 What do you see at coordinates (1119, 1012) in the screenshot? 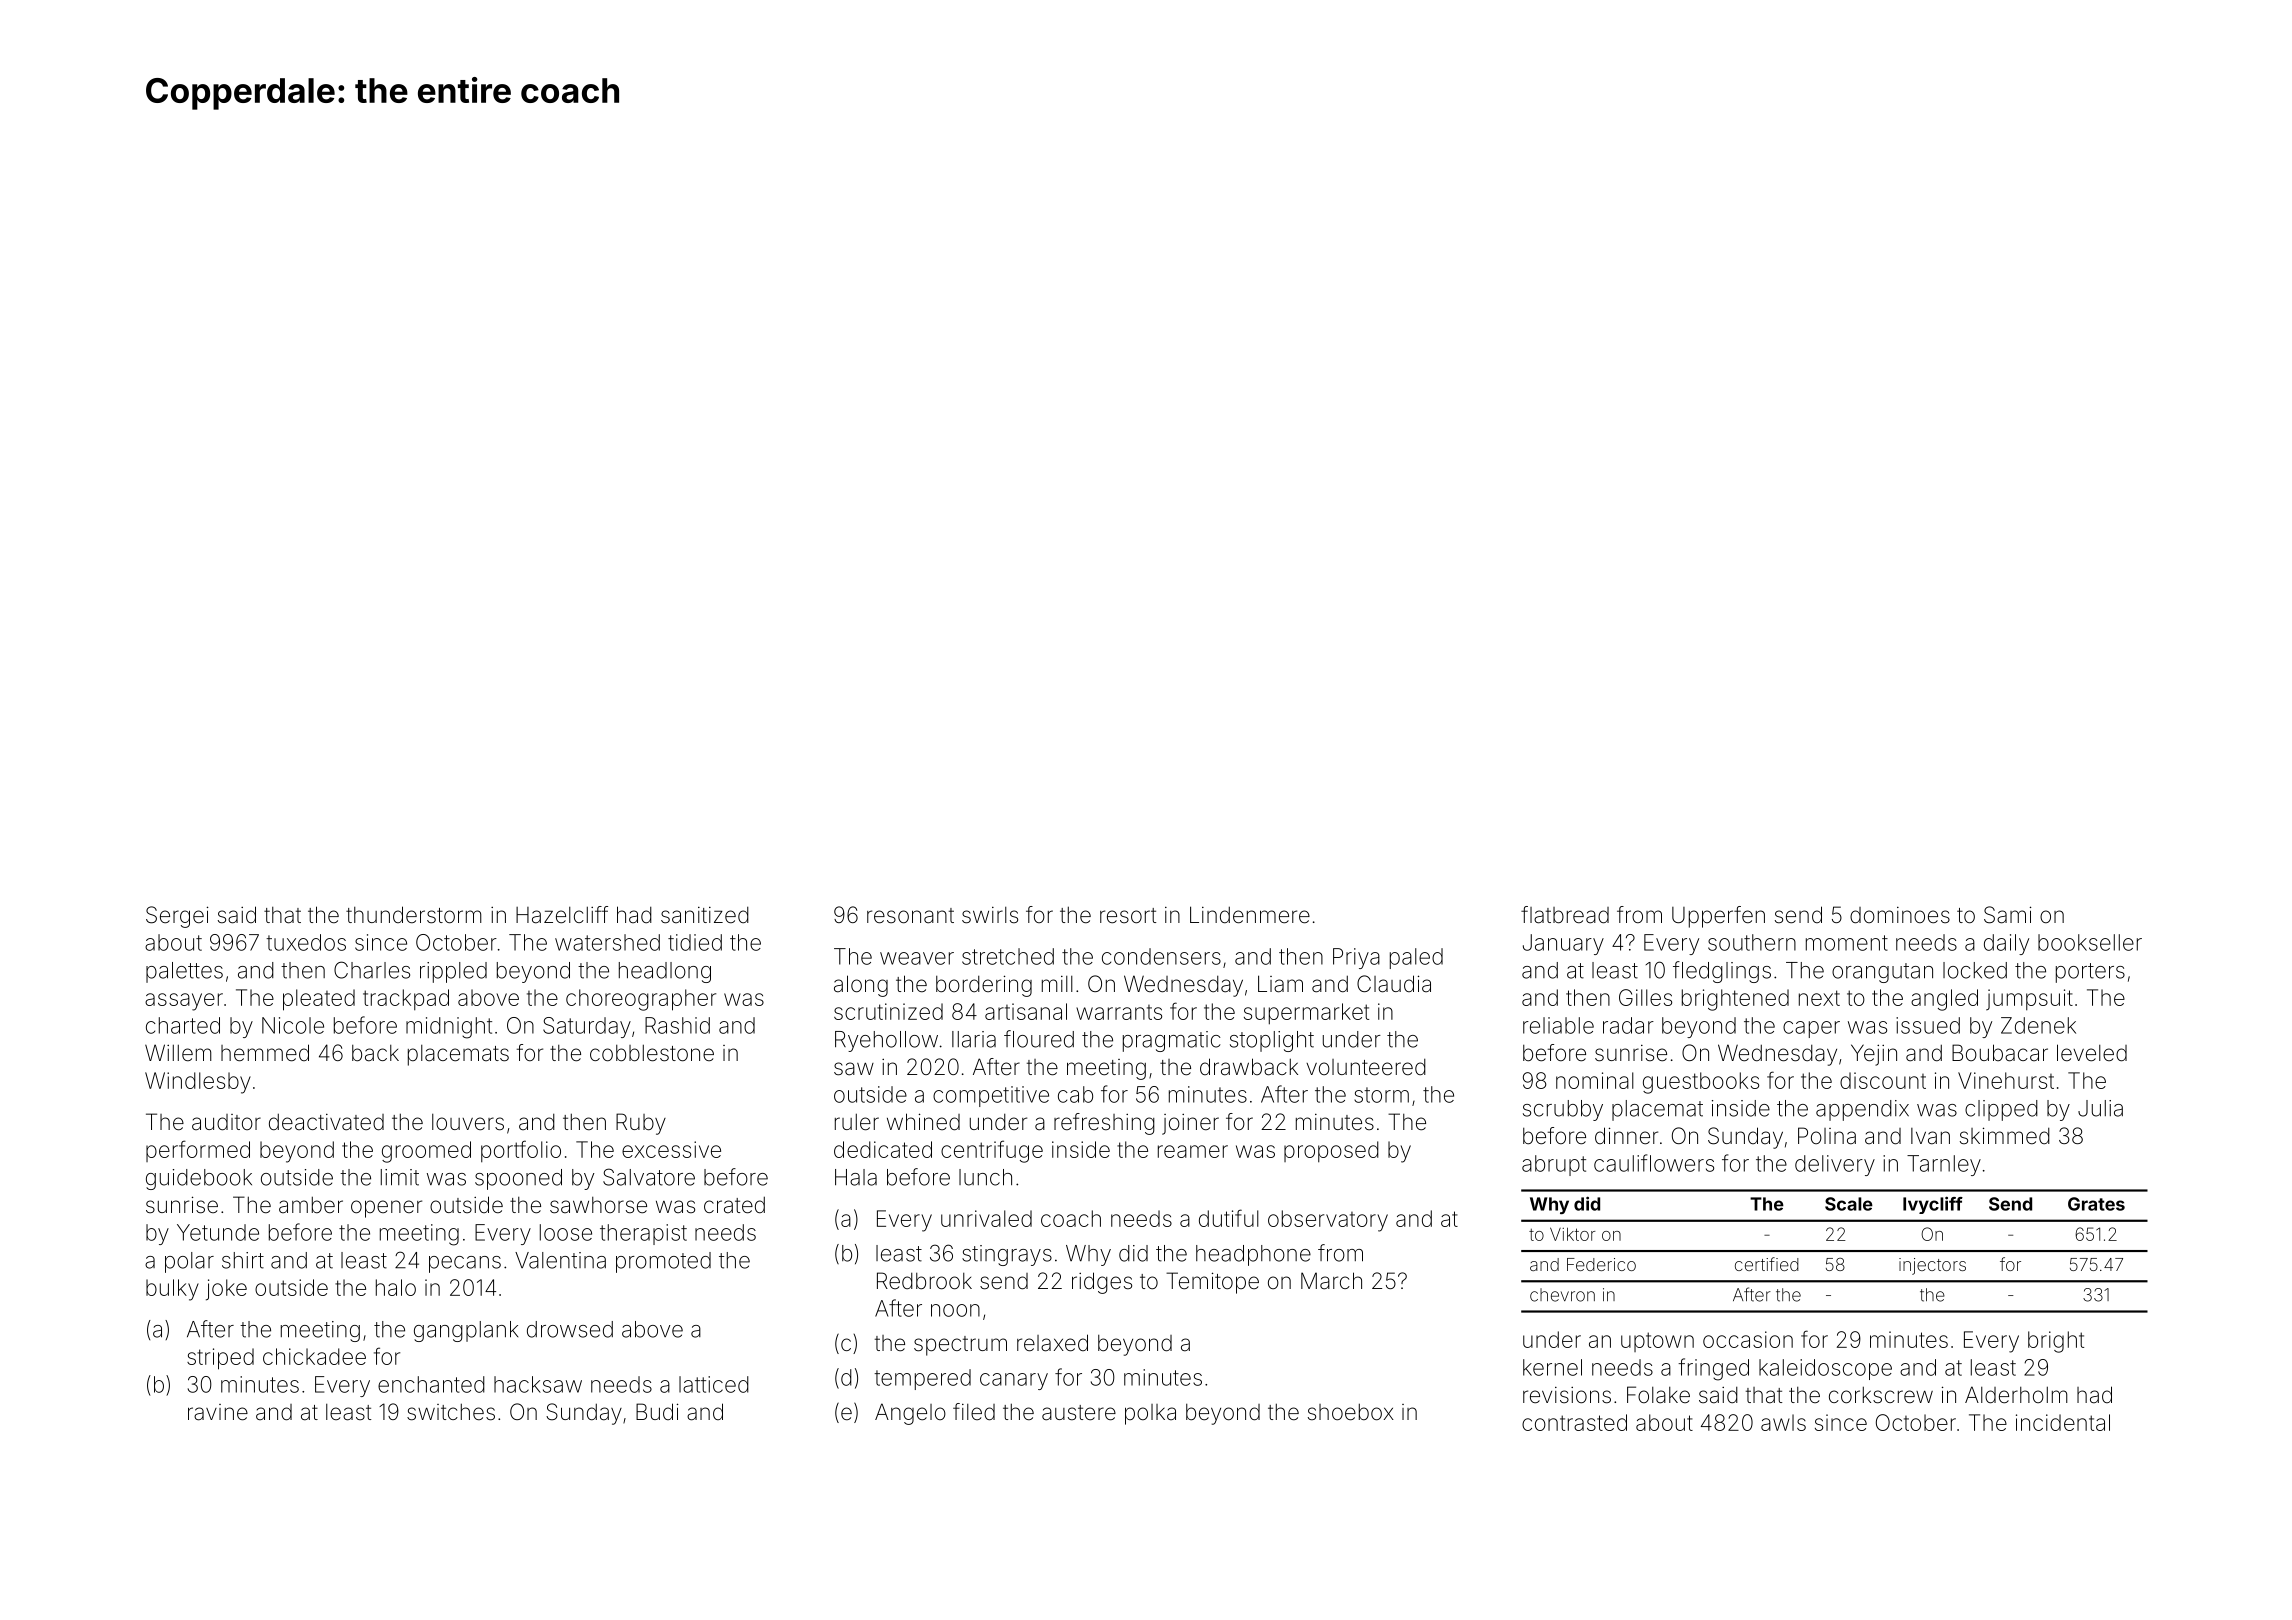
I see `warrants` at bounding box center [1119, 1012].
